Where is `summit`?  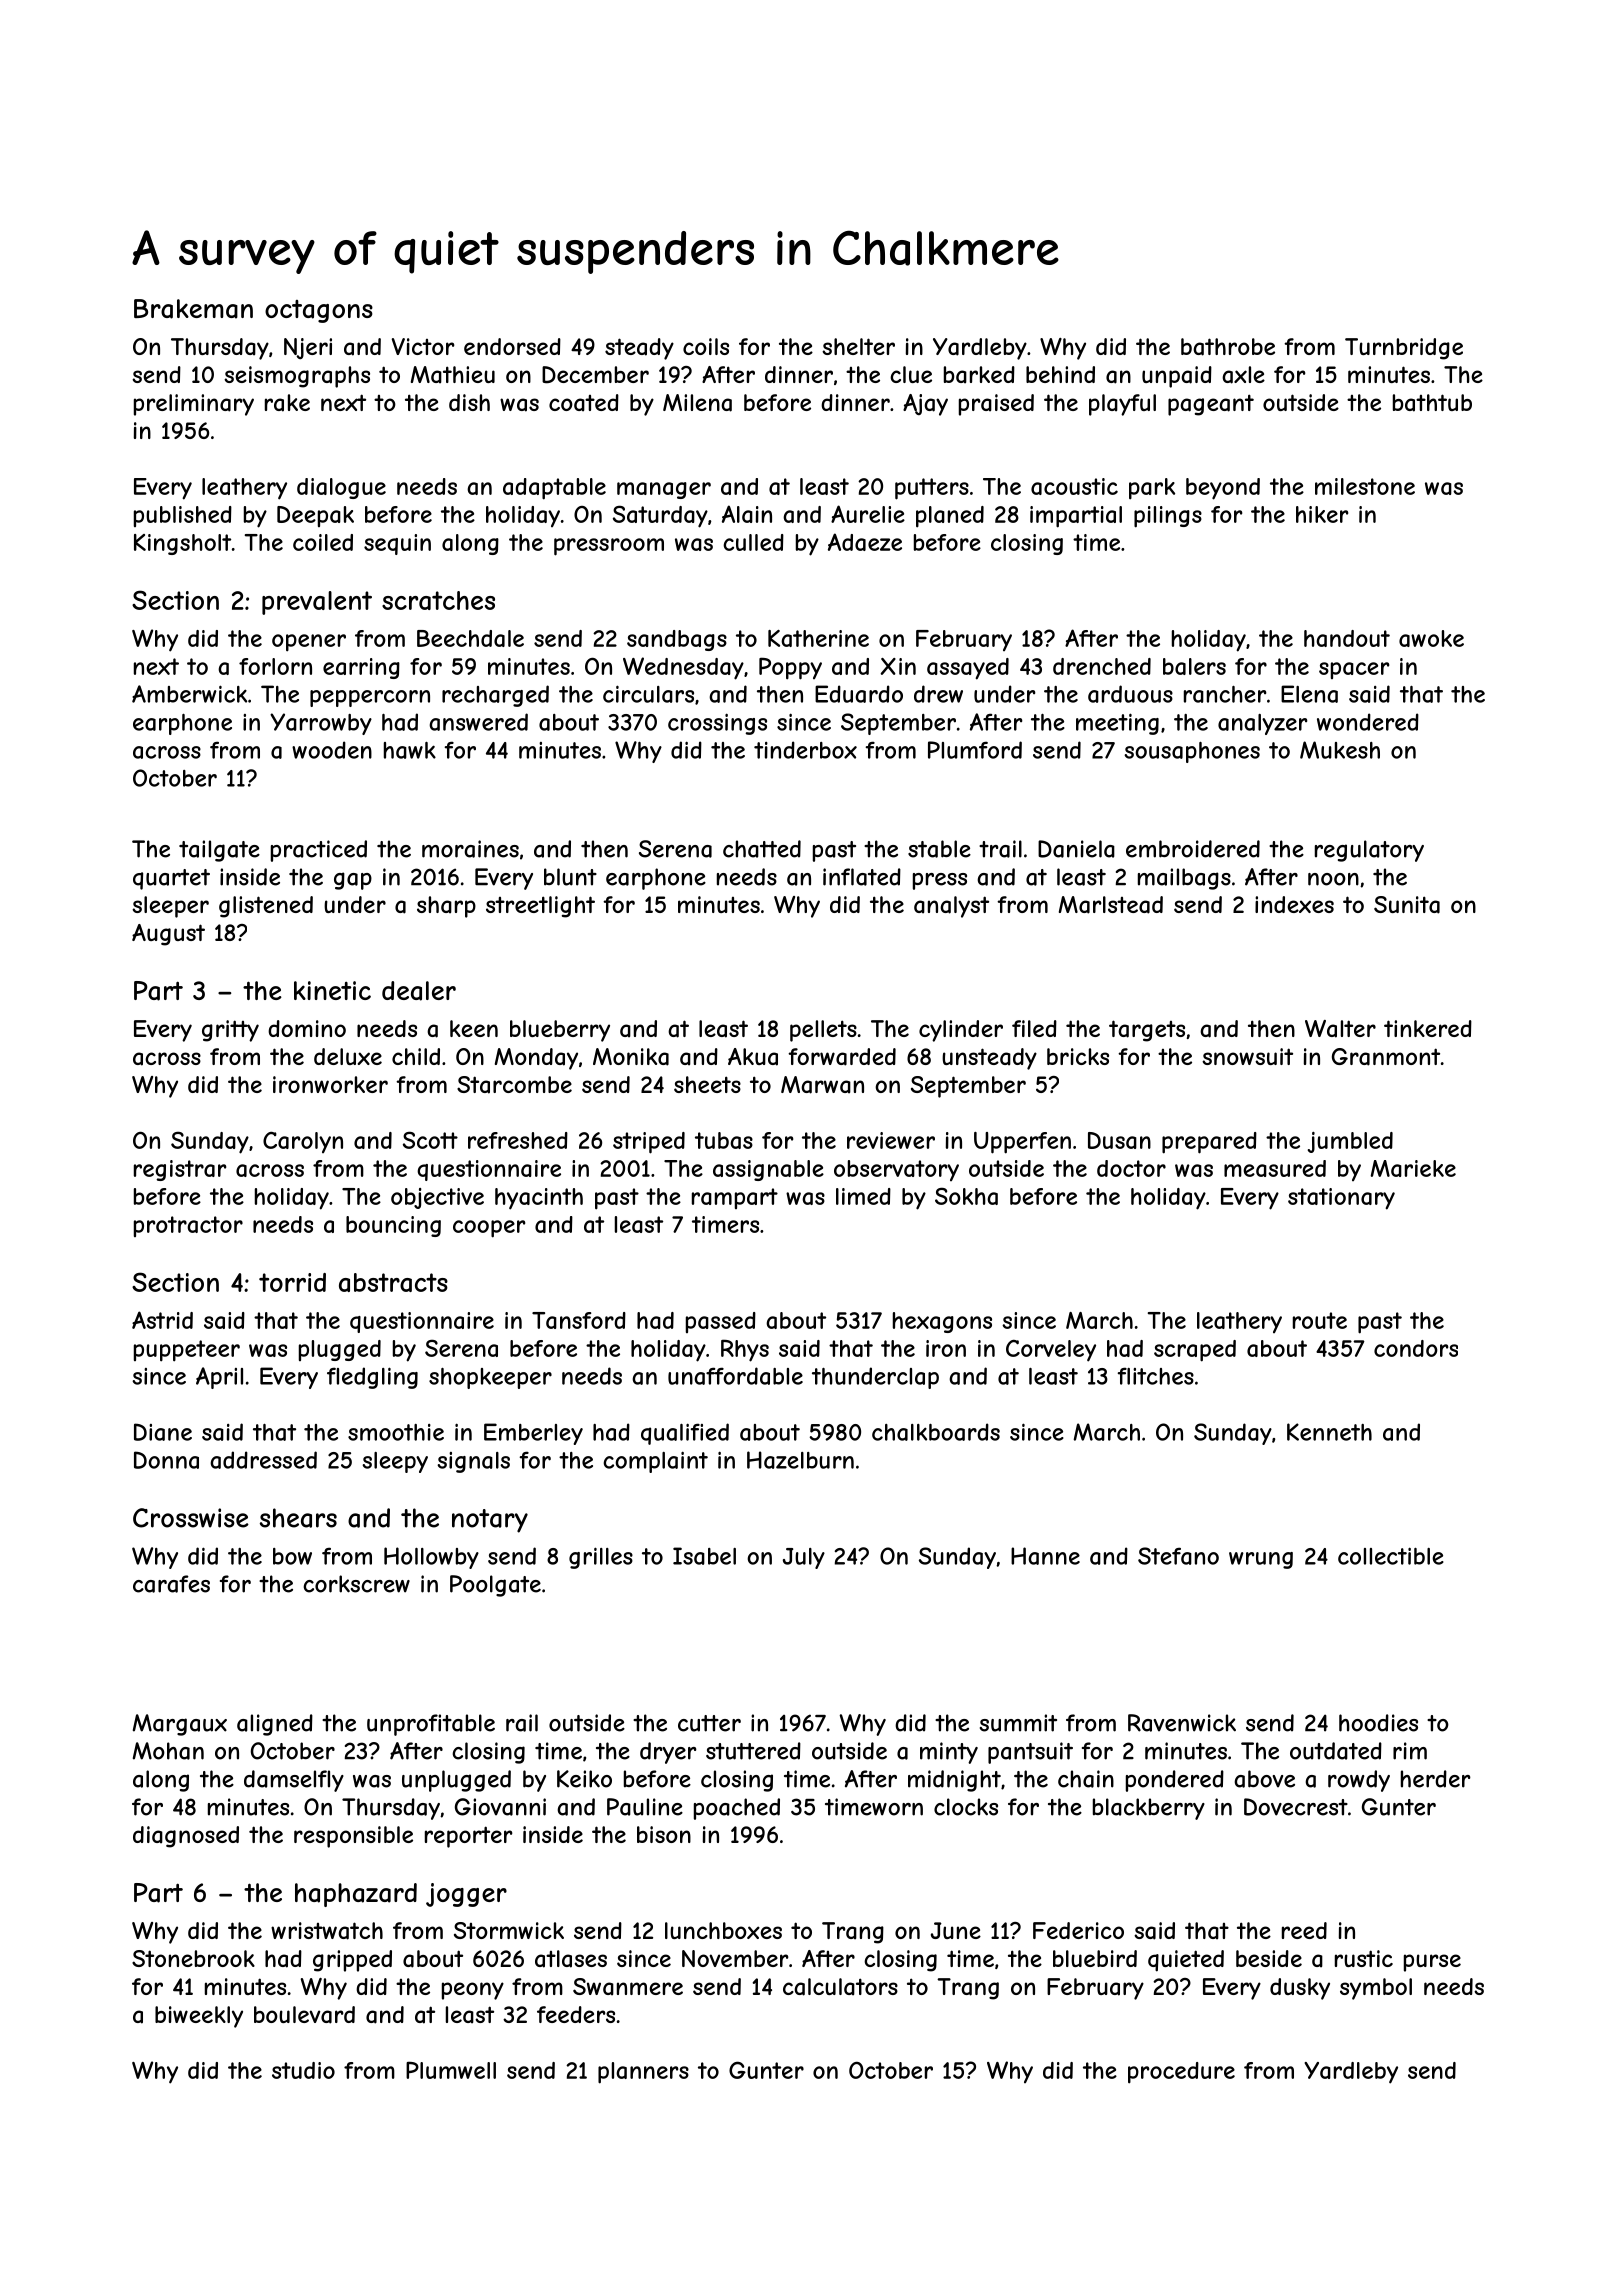 summit is located at coordinates (1018, 1723).
